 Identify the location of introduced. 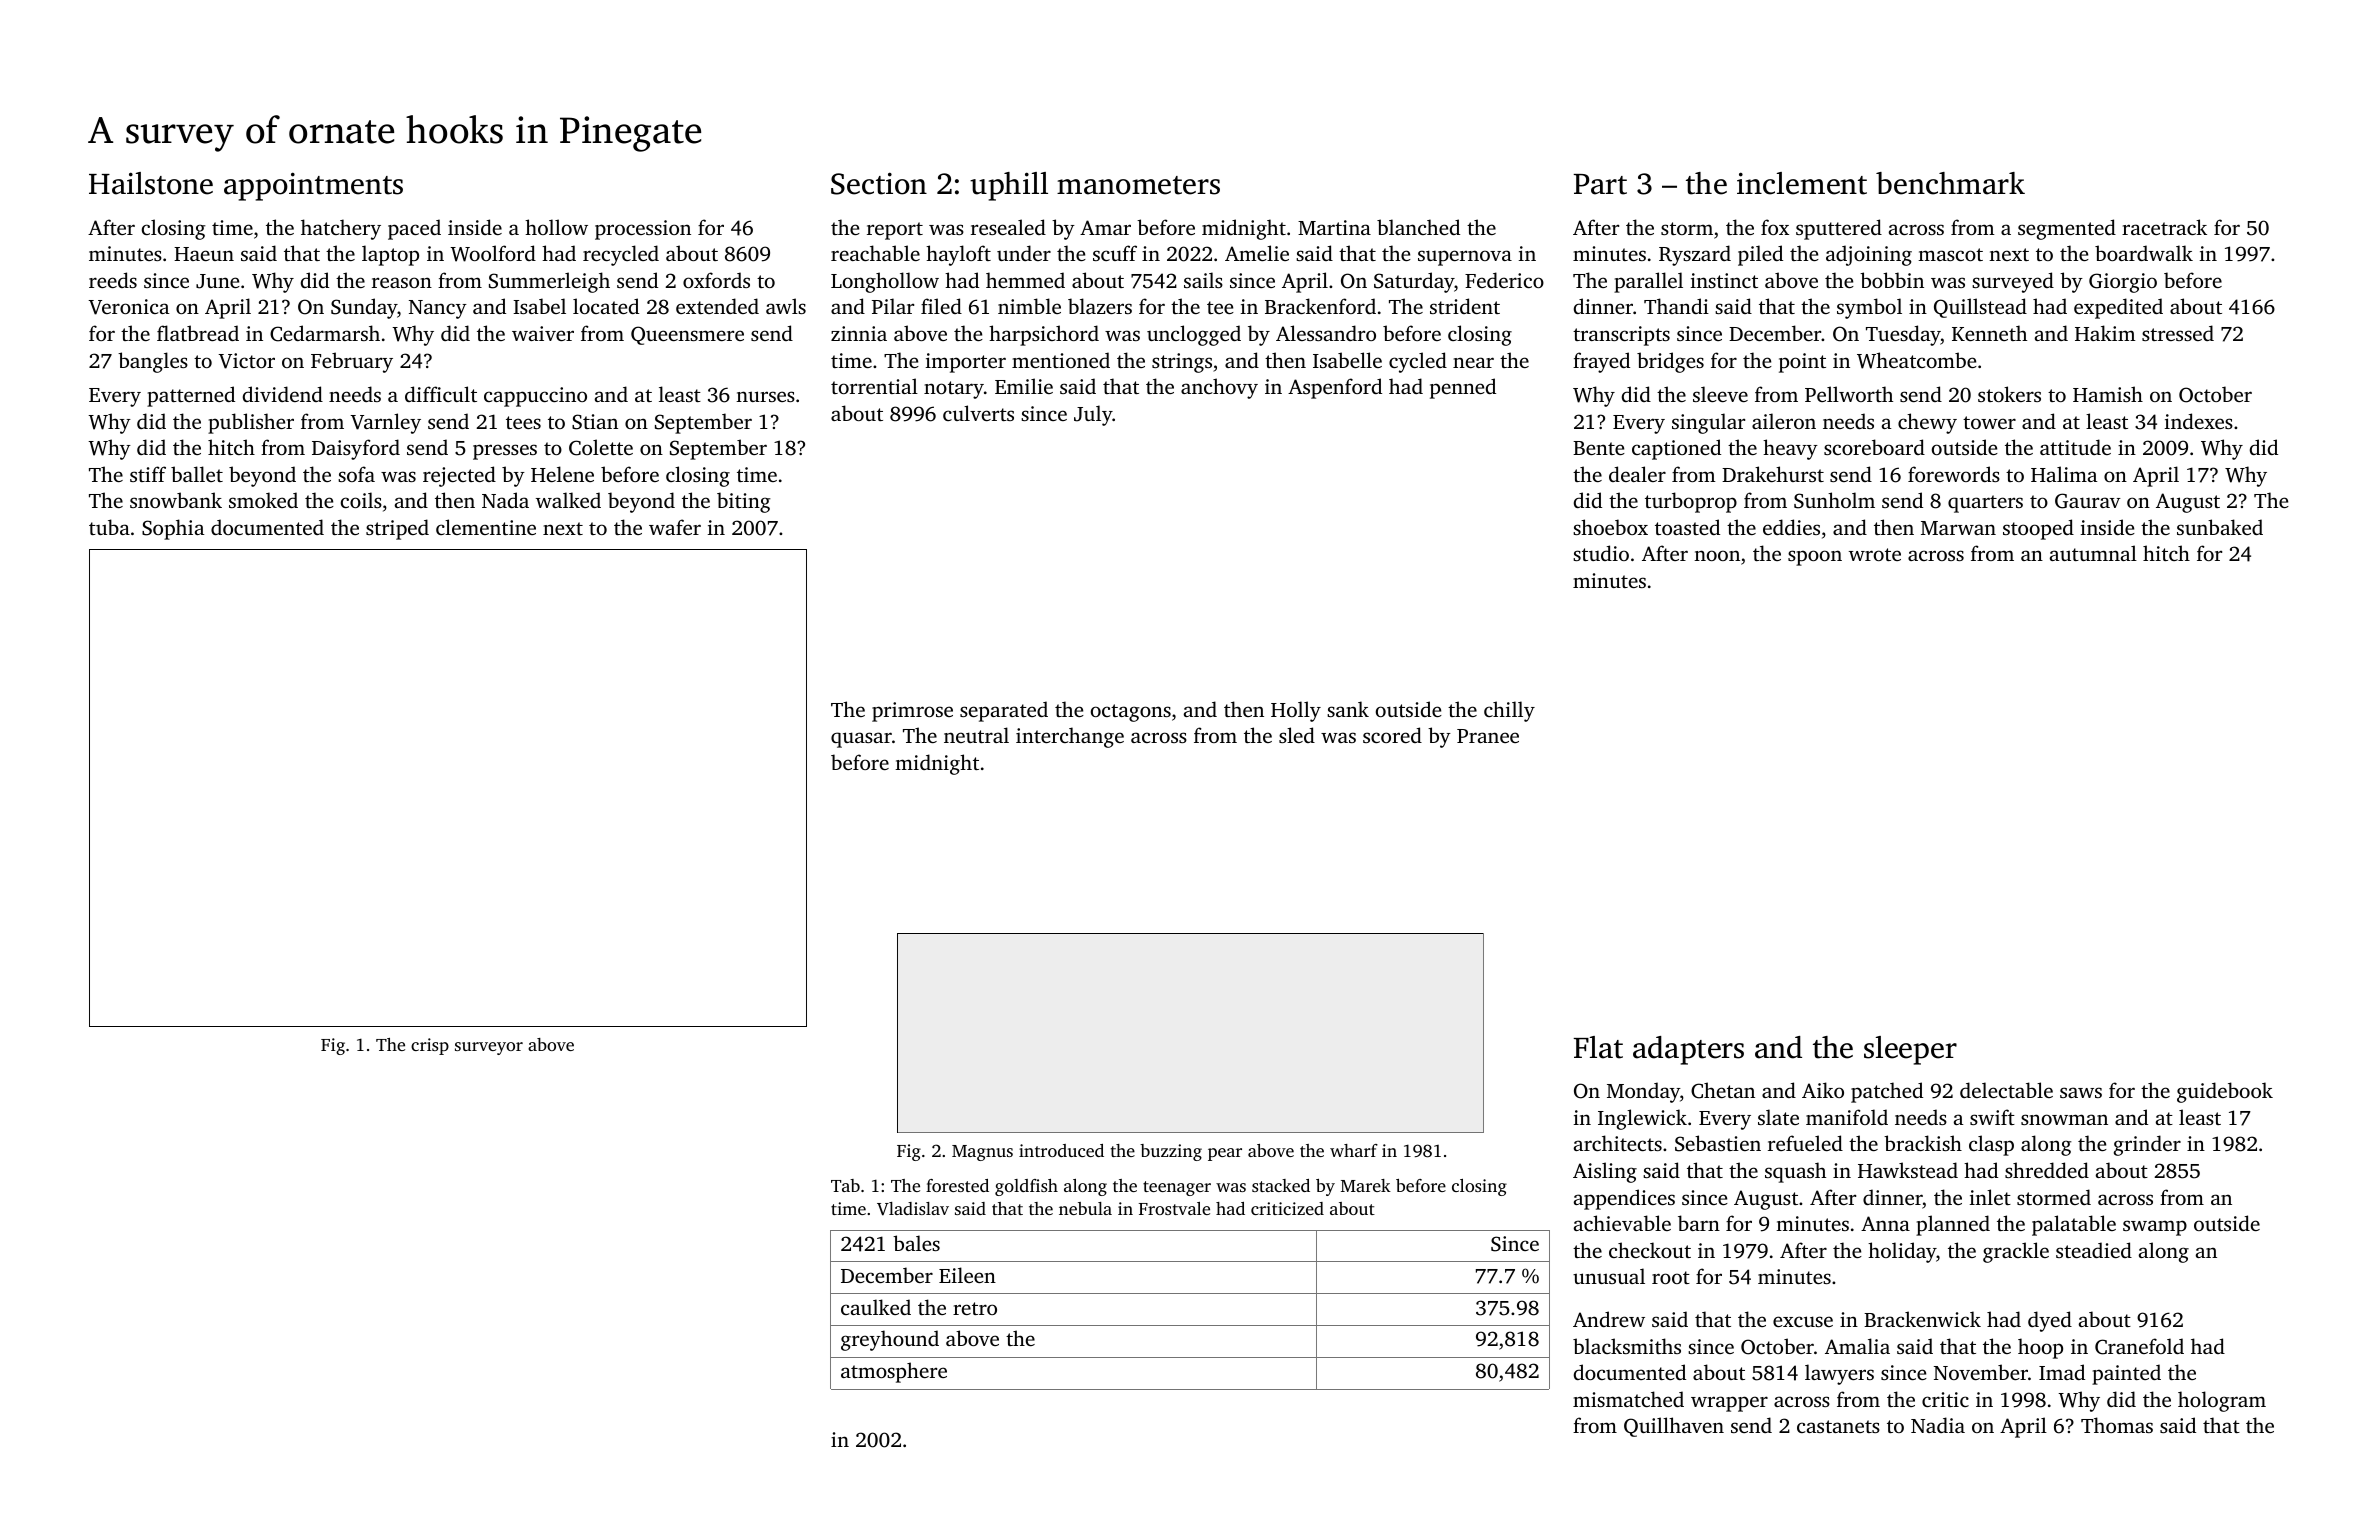
(1061, 1150).
